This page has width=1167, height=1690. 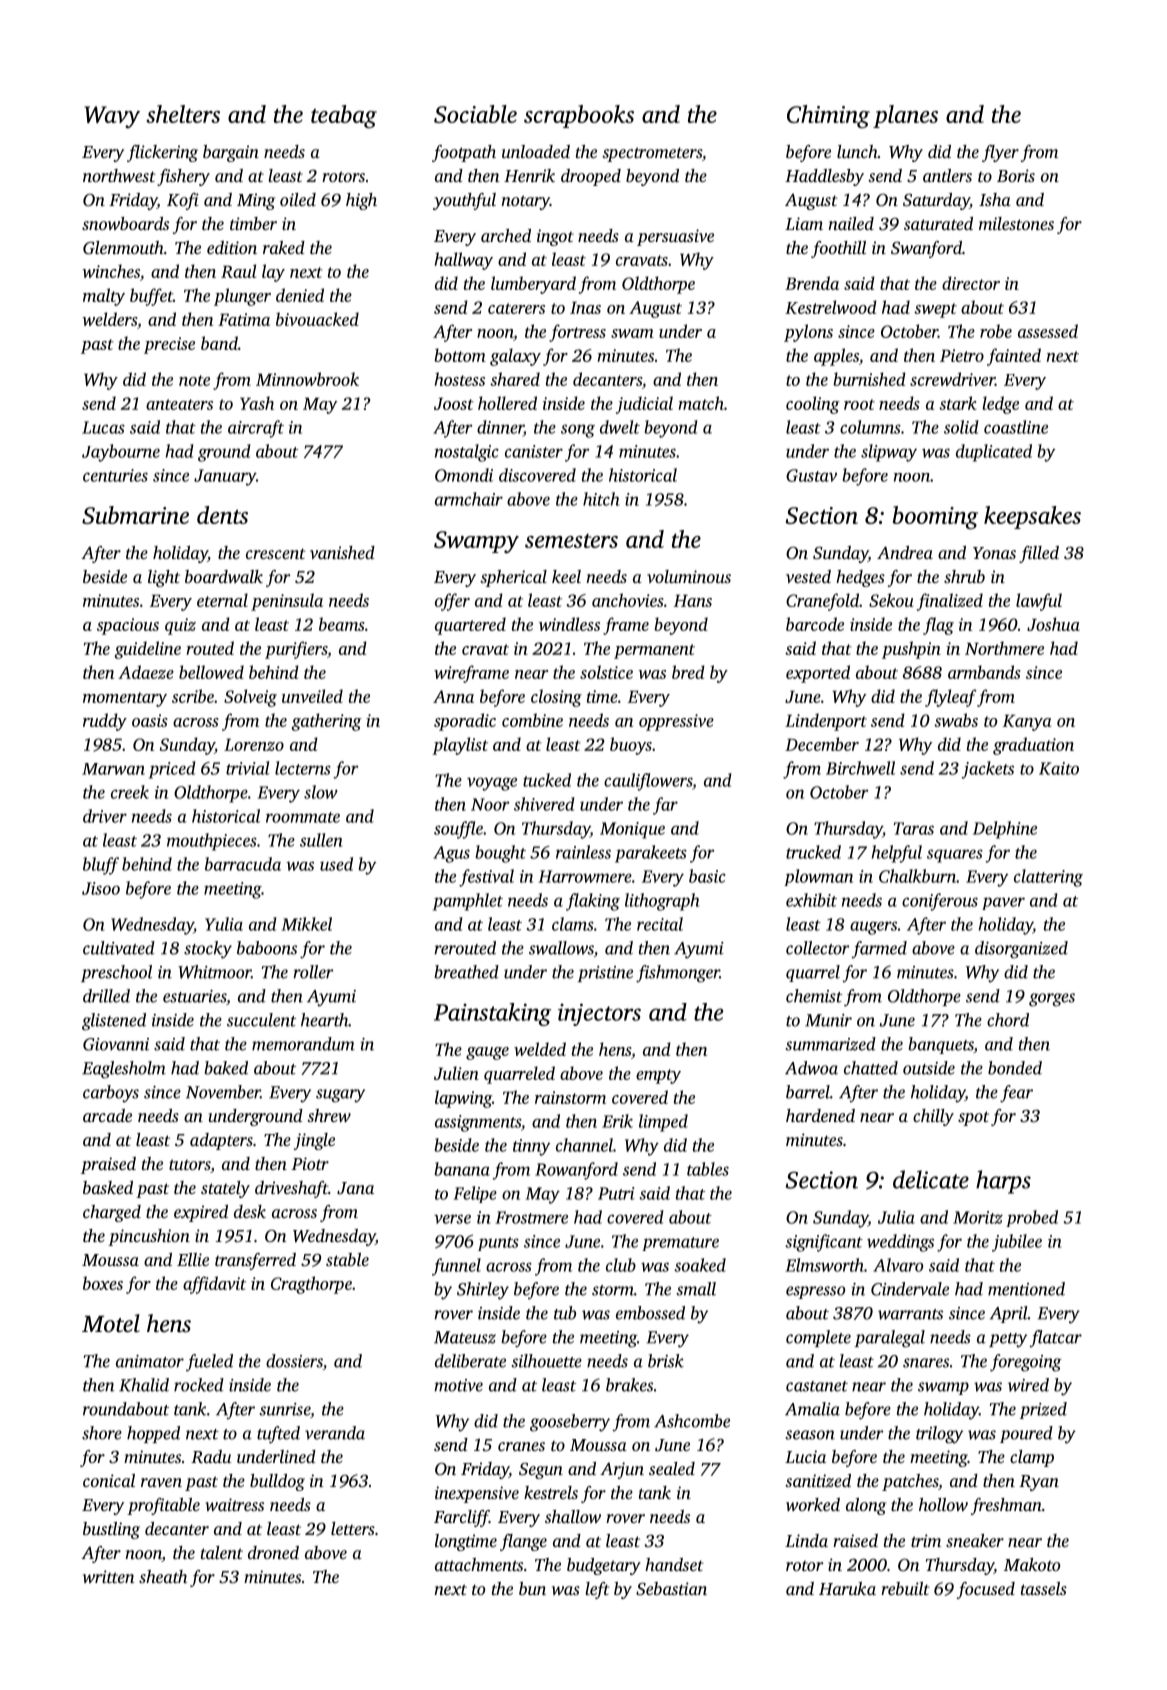 What do you see at coordinates (347, 1259) in the page?
I see `stable` at bounding box center [347, 1259].
